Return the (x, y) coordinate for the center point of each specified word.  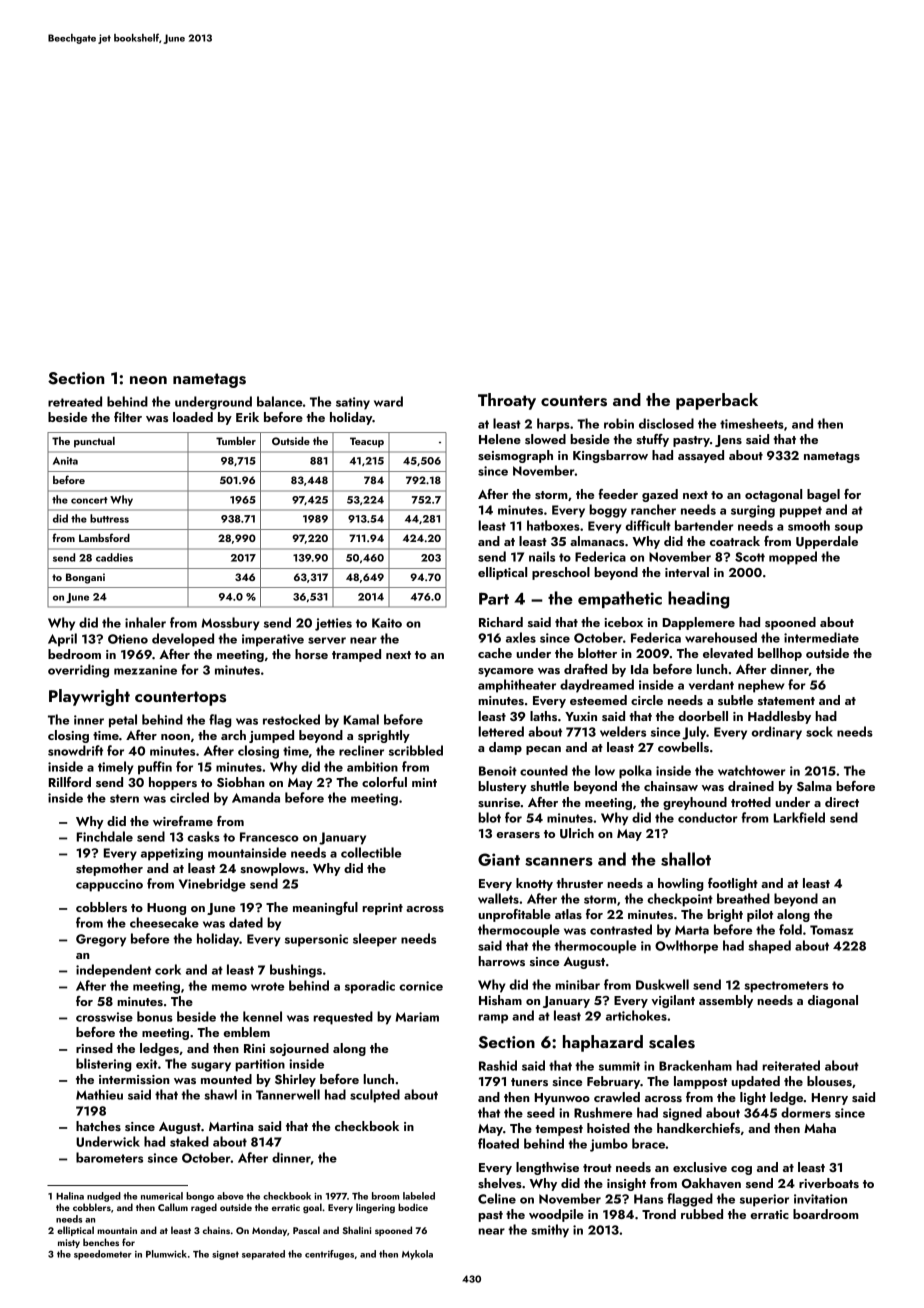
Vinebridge (212, 885)
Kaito (387, 623)
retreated (75, 401)
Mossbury (230, 624)
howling (681, 884)
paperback (717, 401)
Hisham (500, 1000)
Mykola (417, 1255)
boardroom (826, 1214)
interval (687, 572)
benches (101, 1242)
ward (388, 401)
